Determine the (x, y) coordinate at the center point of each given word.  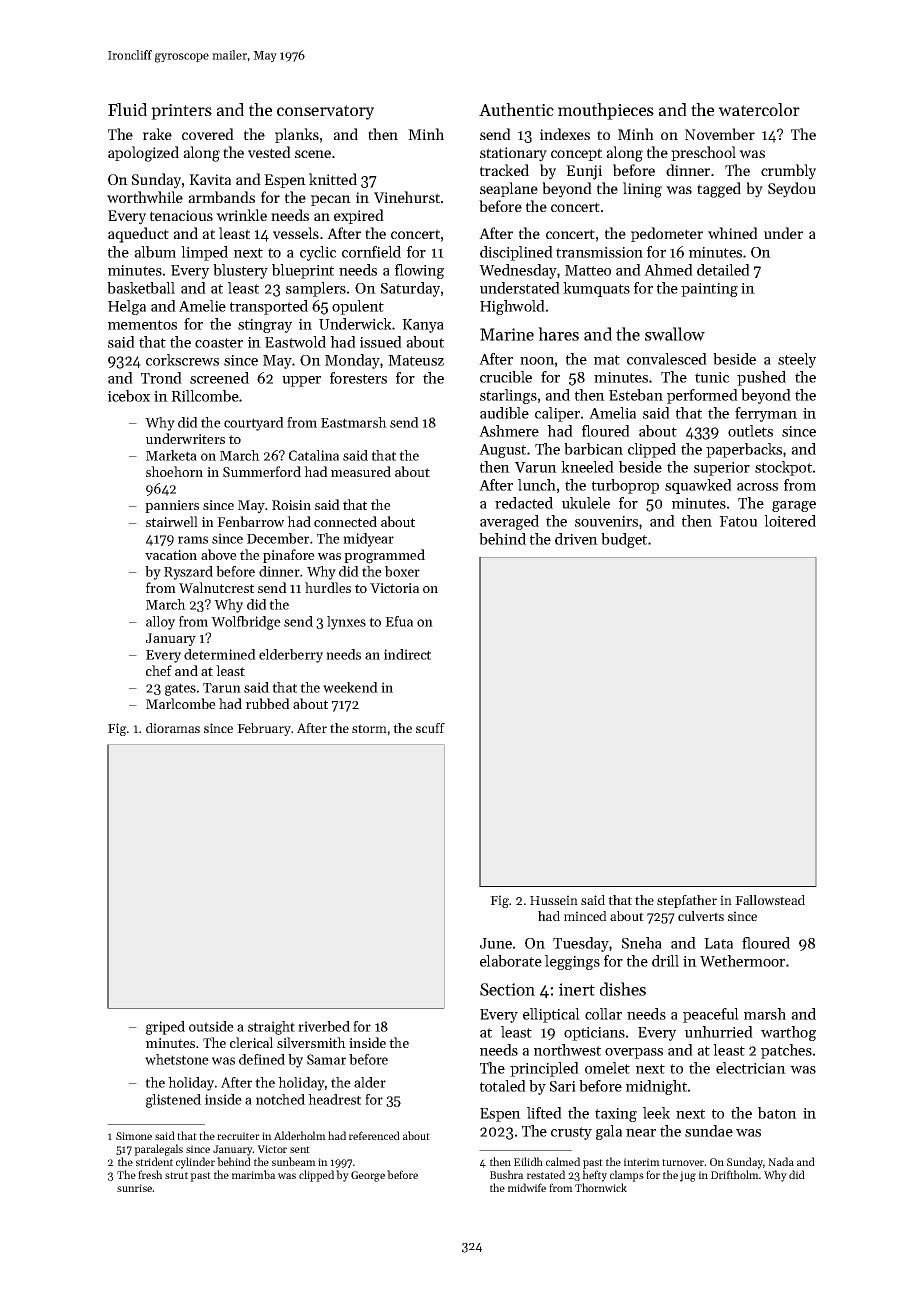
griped (165, 1028)
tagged (719, 190)
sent (300, 1149)
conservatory (325, 112)
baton (777, 1113)
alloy (160, 623)
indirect (407, 654)
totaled (503, 1086)
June (496, 943)
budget (624, 540)
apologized (143, 154)
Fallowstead (770, 900)
